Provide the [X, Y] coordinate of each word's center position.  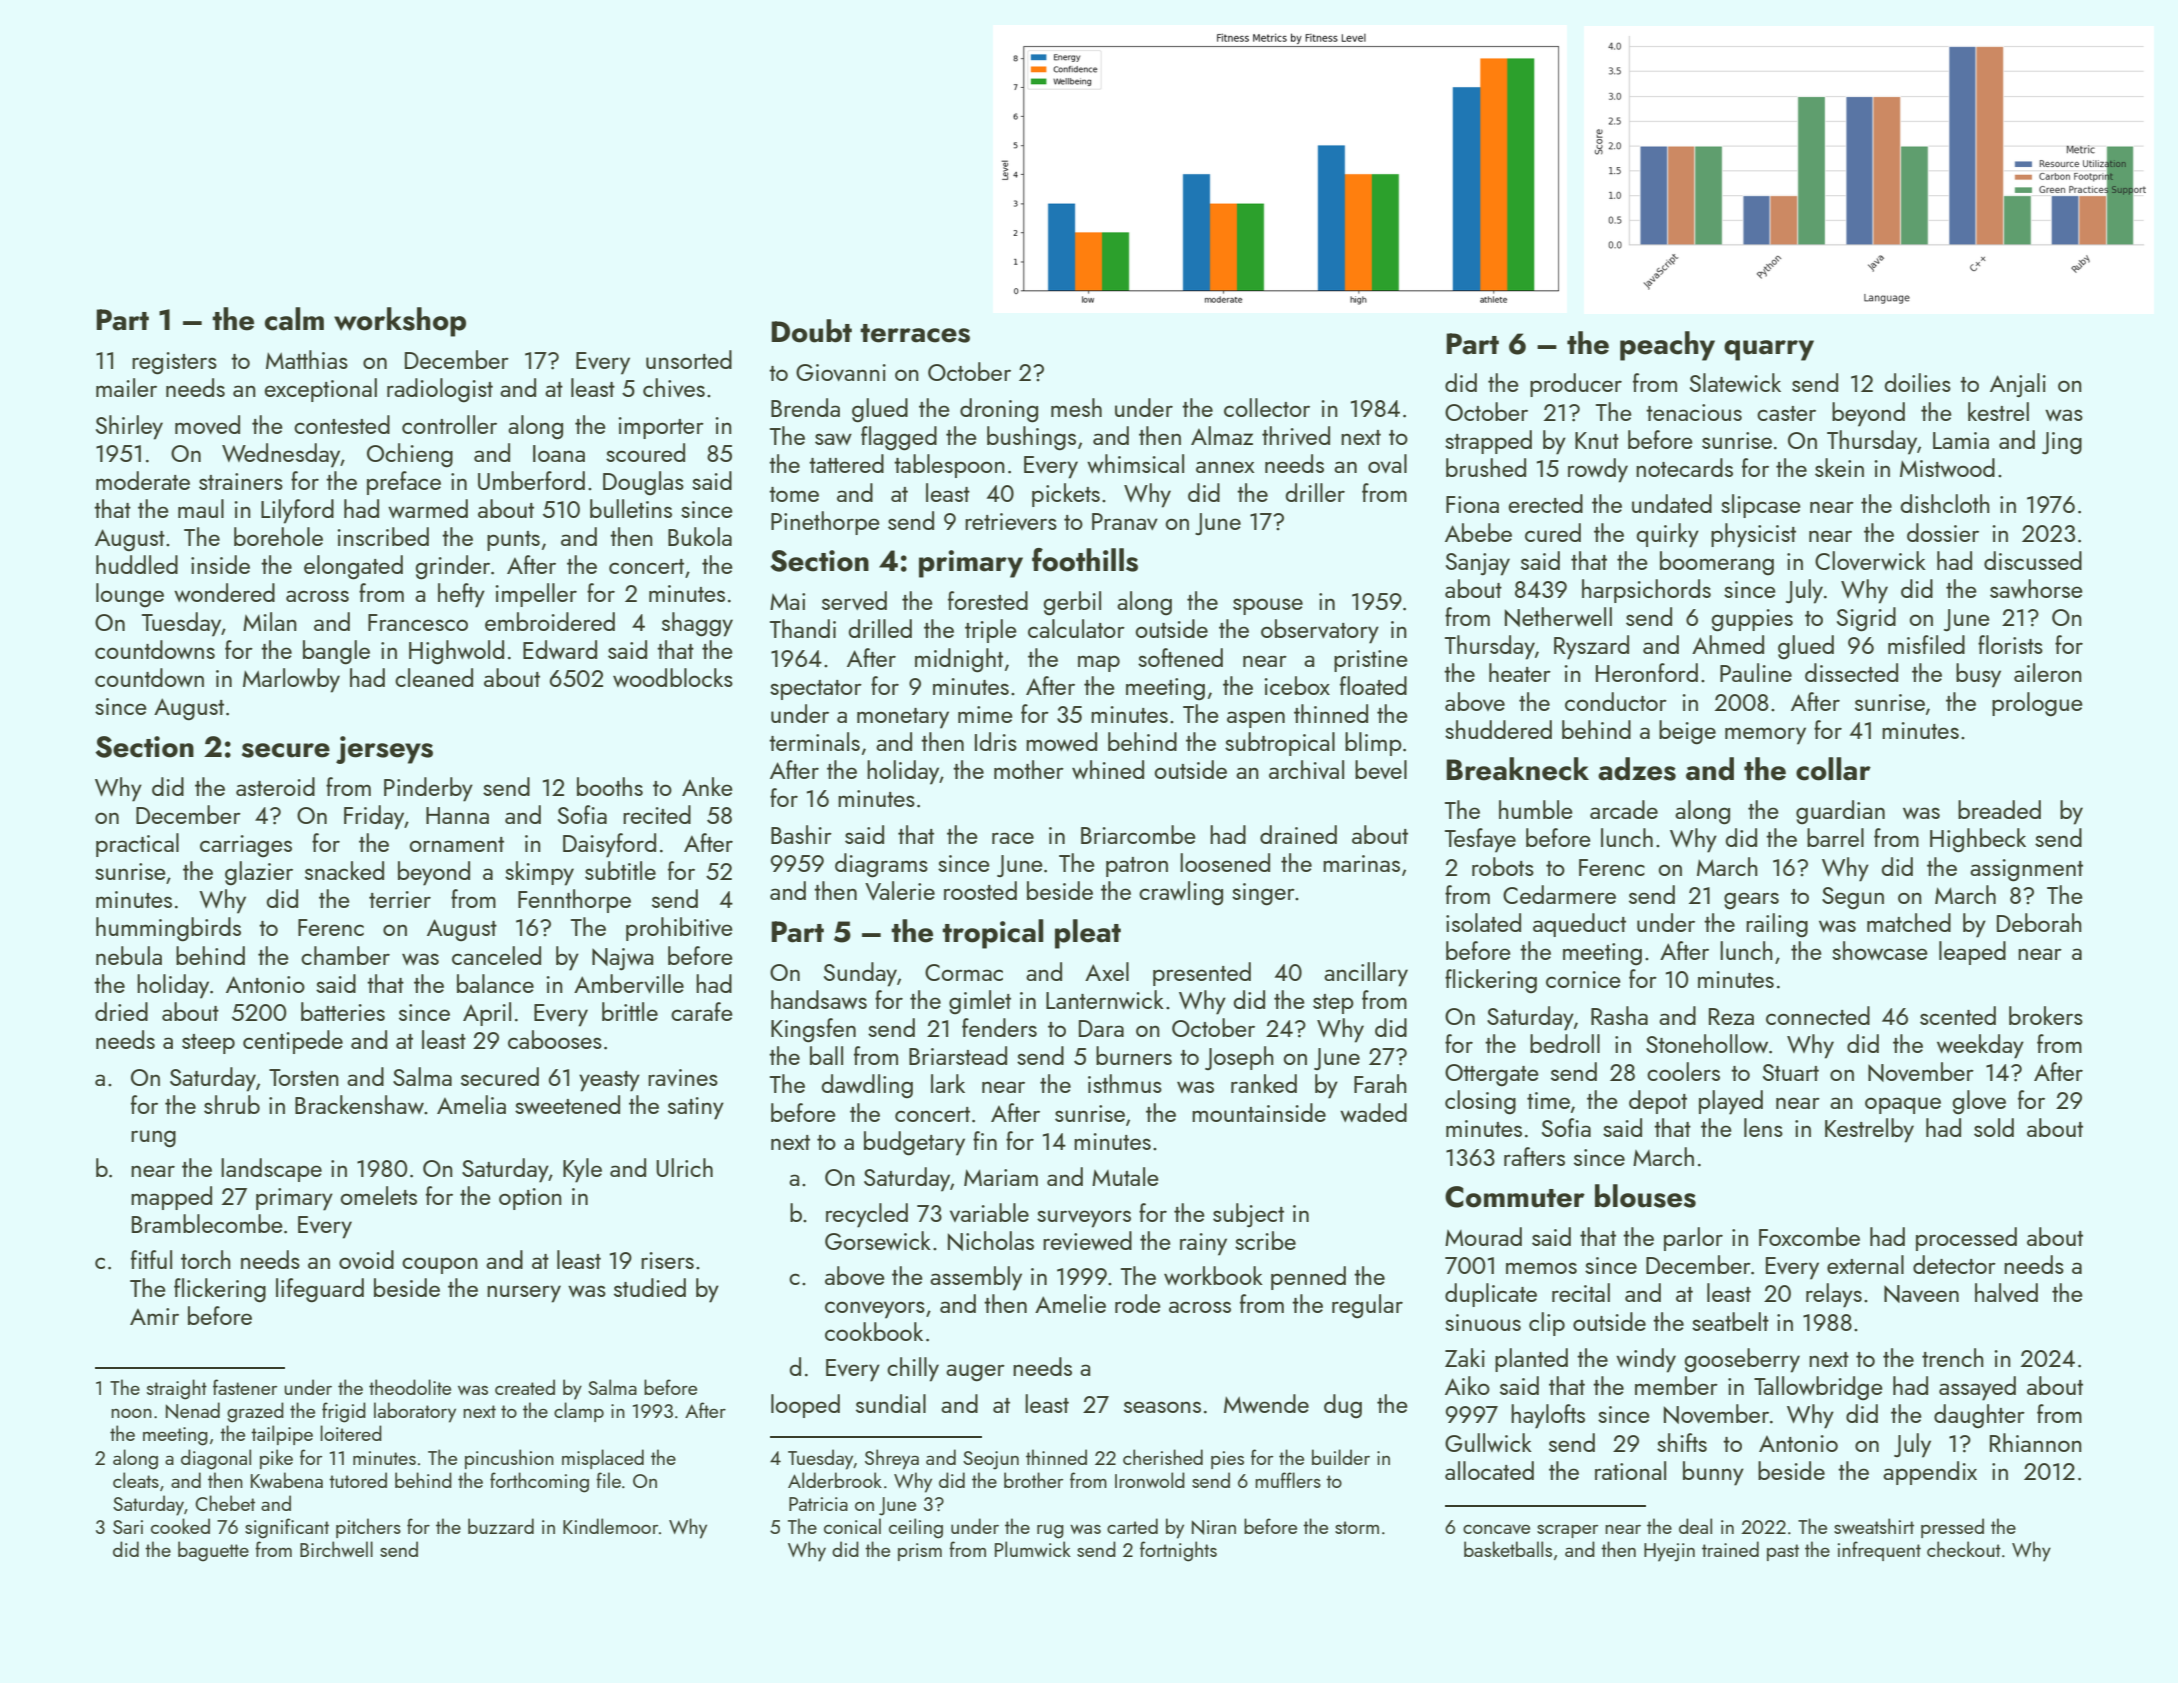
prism [920, 1552]
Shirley [129, 427]
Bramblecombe [207, 1223]
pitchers [368, 1528]
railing [1777, 925]
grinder [453, 567]
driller [1315, 492]
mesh [1076, 407]
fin [985, 1140]
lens [1763, 1127]
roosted [980, 890]
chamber [345, 955]
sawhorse [2036, 588]
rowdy [1598, 470]
